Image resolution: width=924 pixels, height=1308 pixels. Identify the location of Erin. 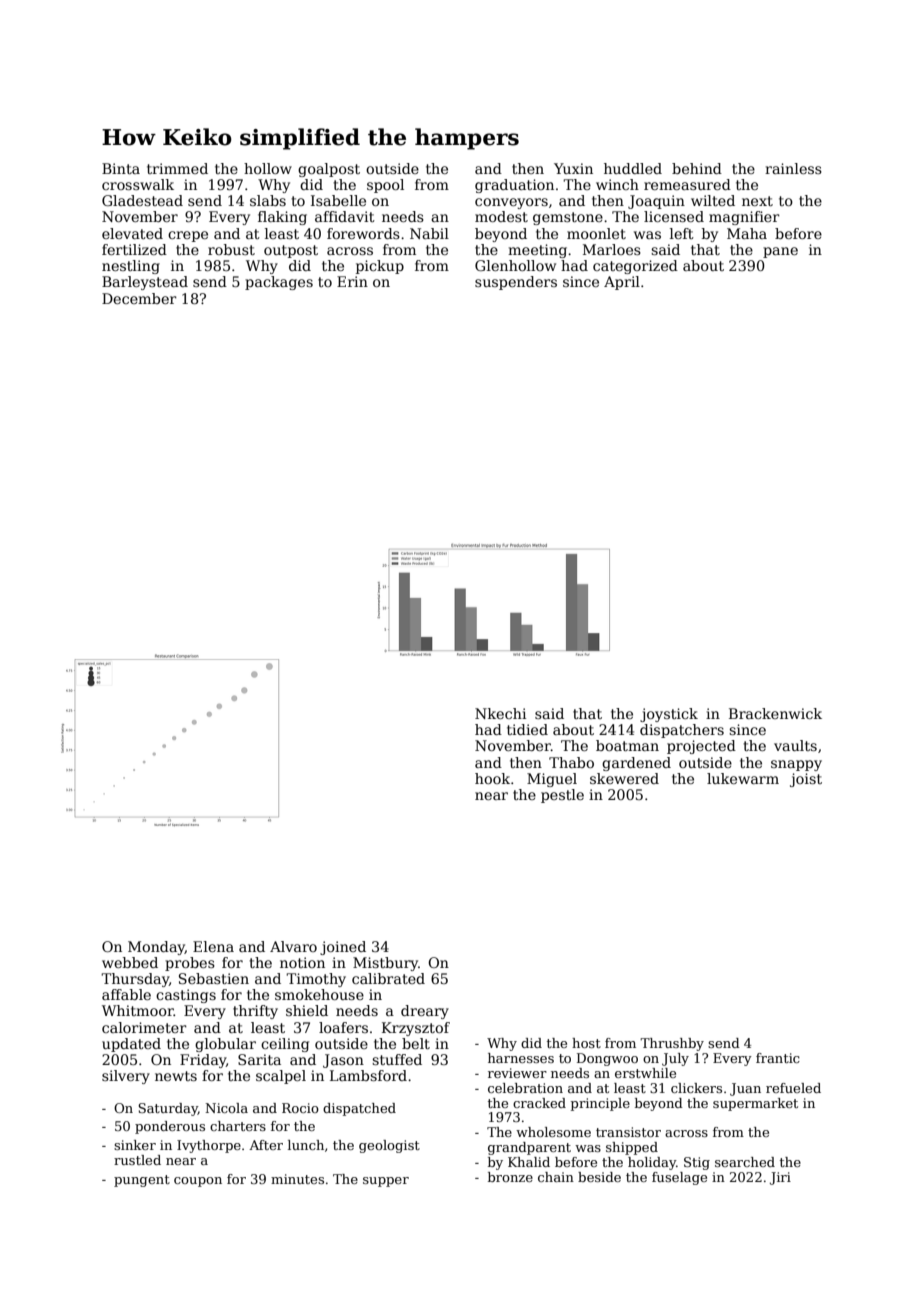
(352, 281).
